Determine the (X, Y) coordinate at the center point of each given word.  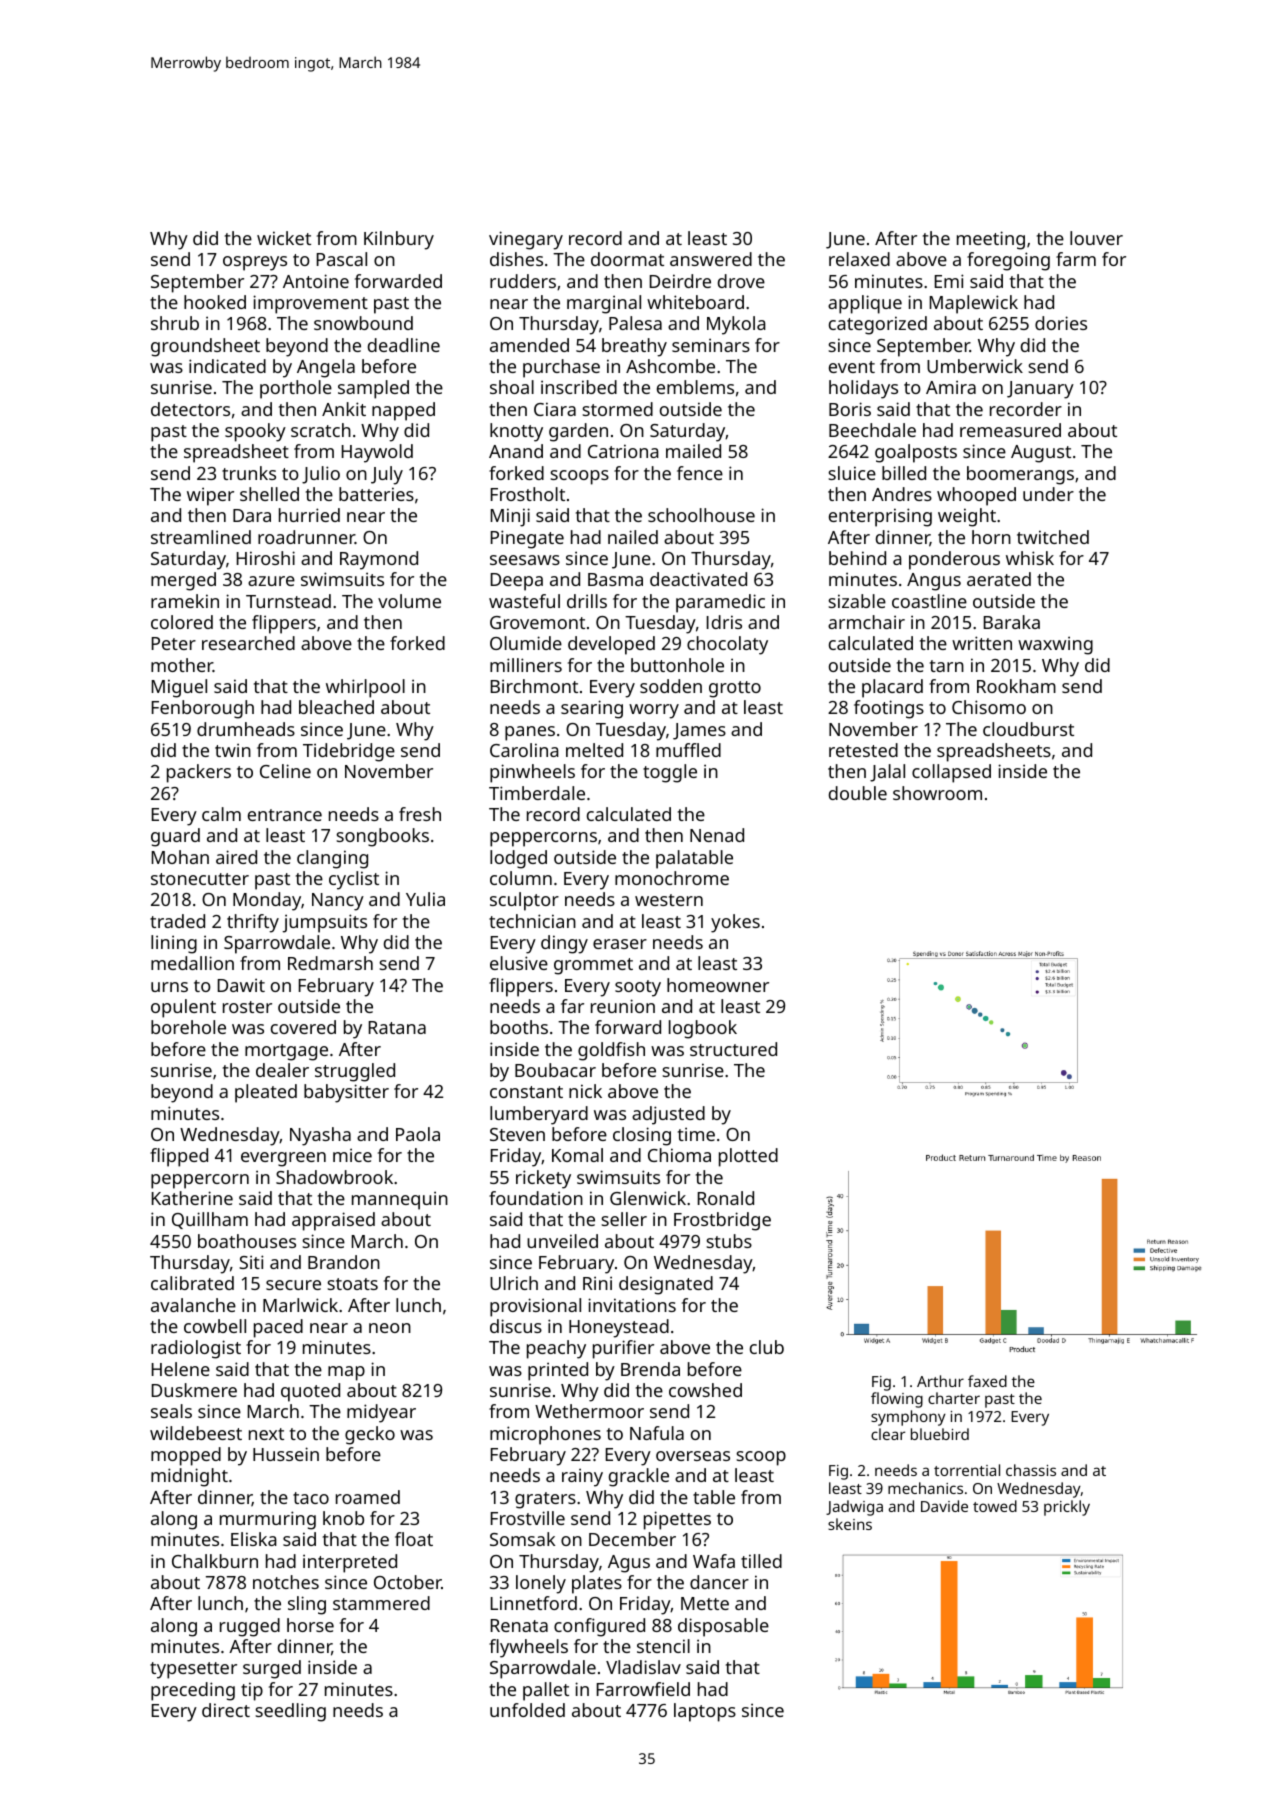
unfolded (527, 1710)
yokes (735, 923)
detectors (190, 409)
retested (863, 750)
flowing (897, 1400)
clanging (332, 859)
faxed (987, 1381)
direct (226, 1710)
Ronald (726, 1198)
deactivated (698, 579)
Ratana (397, 1027)
